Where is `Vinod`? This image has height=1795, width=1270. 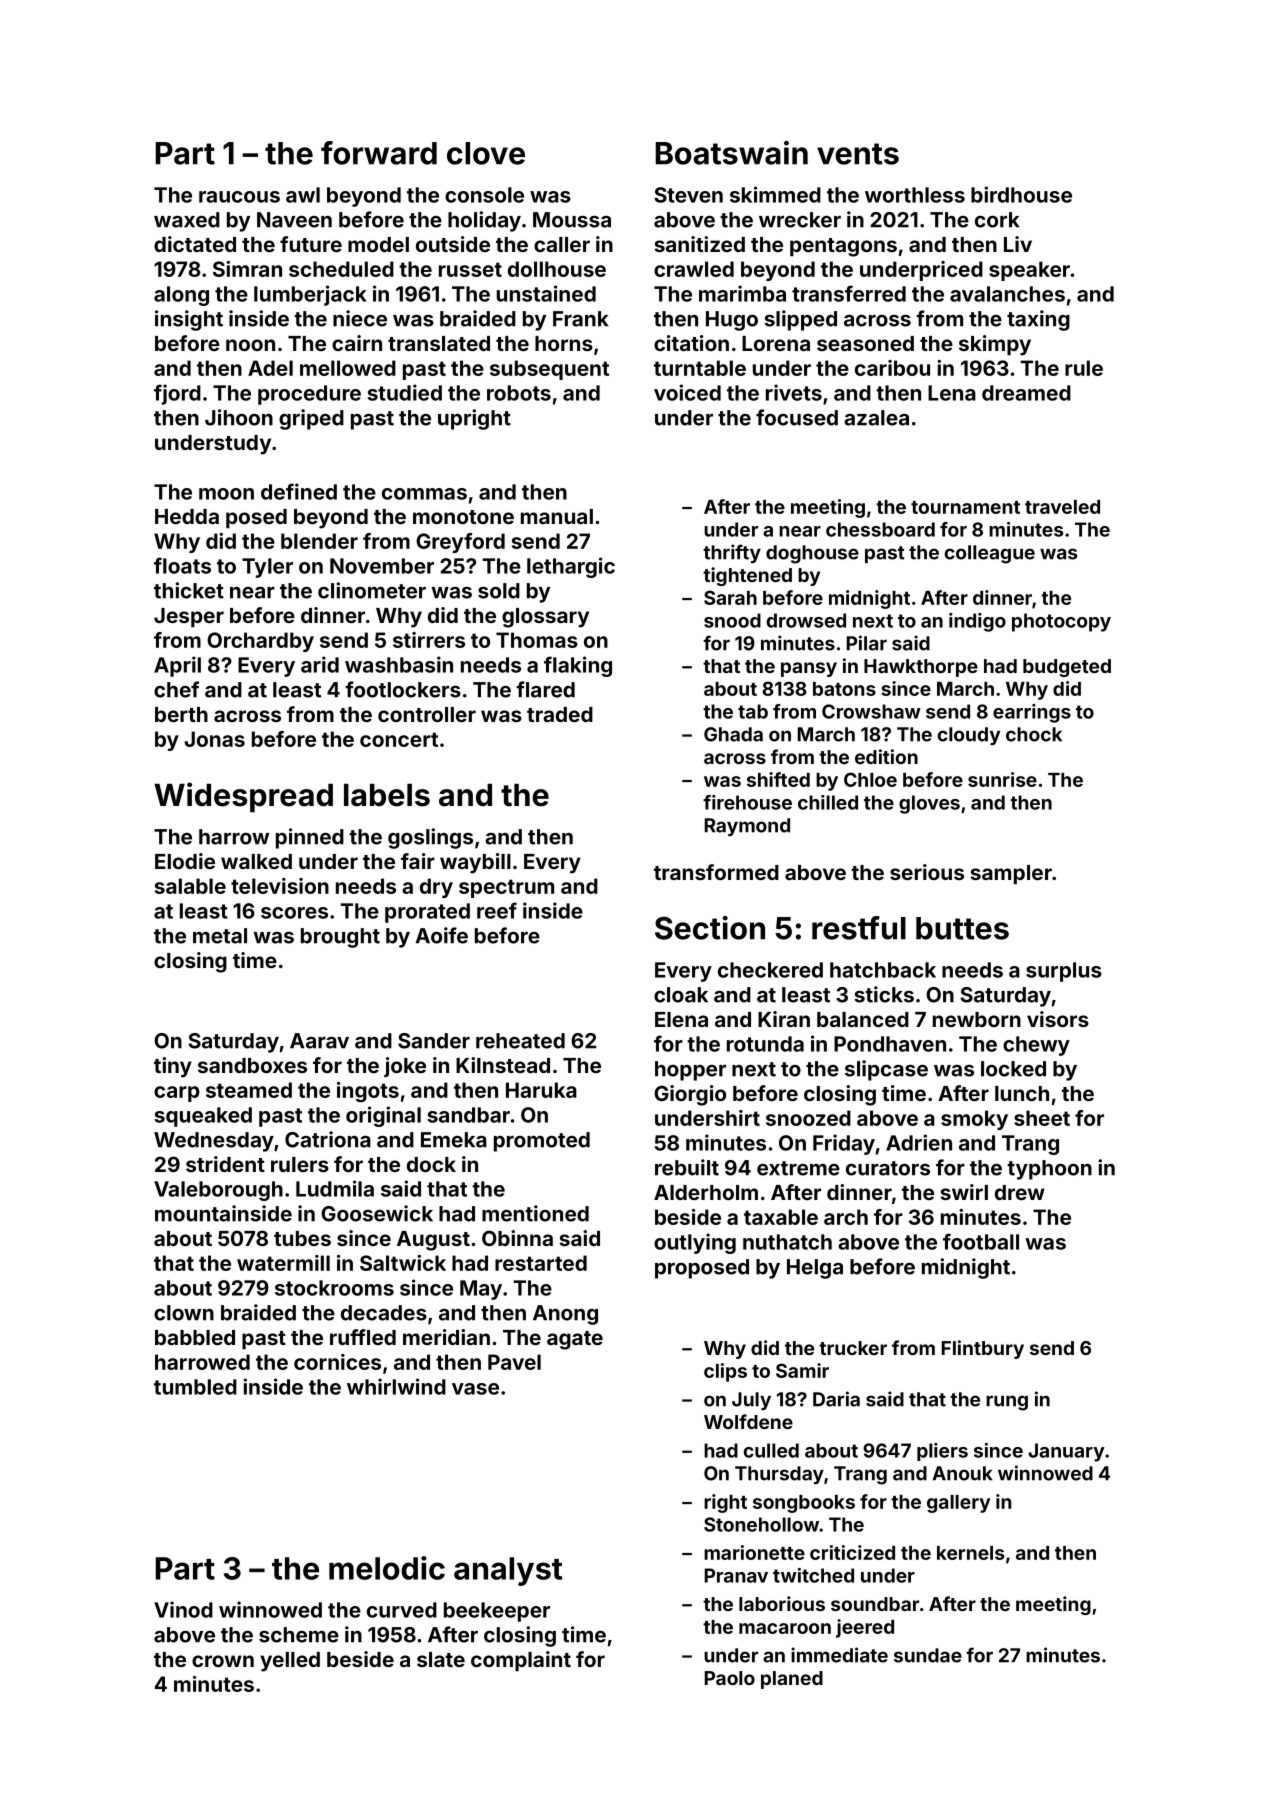
Vinod is located at coordinates (183, 1609).
